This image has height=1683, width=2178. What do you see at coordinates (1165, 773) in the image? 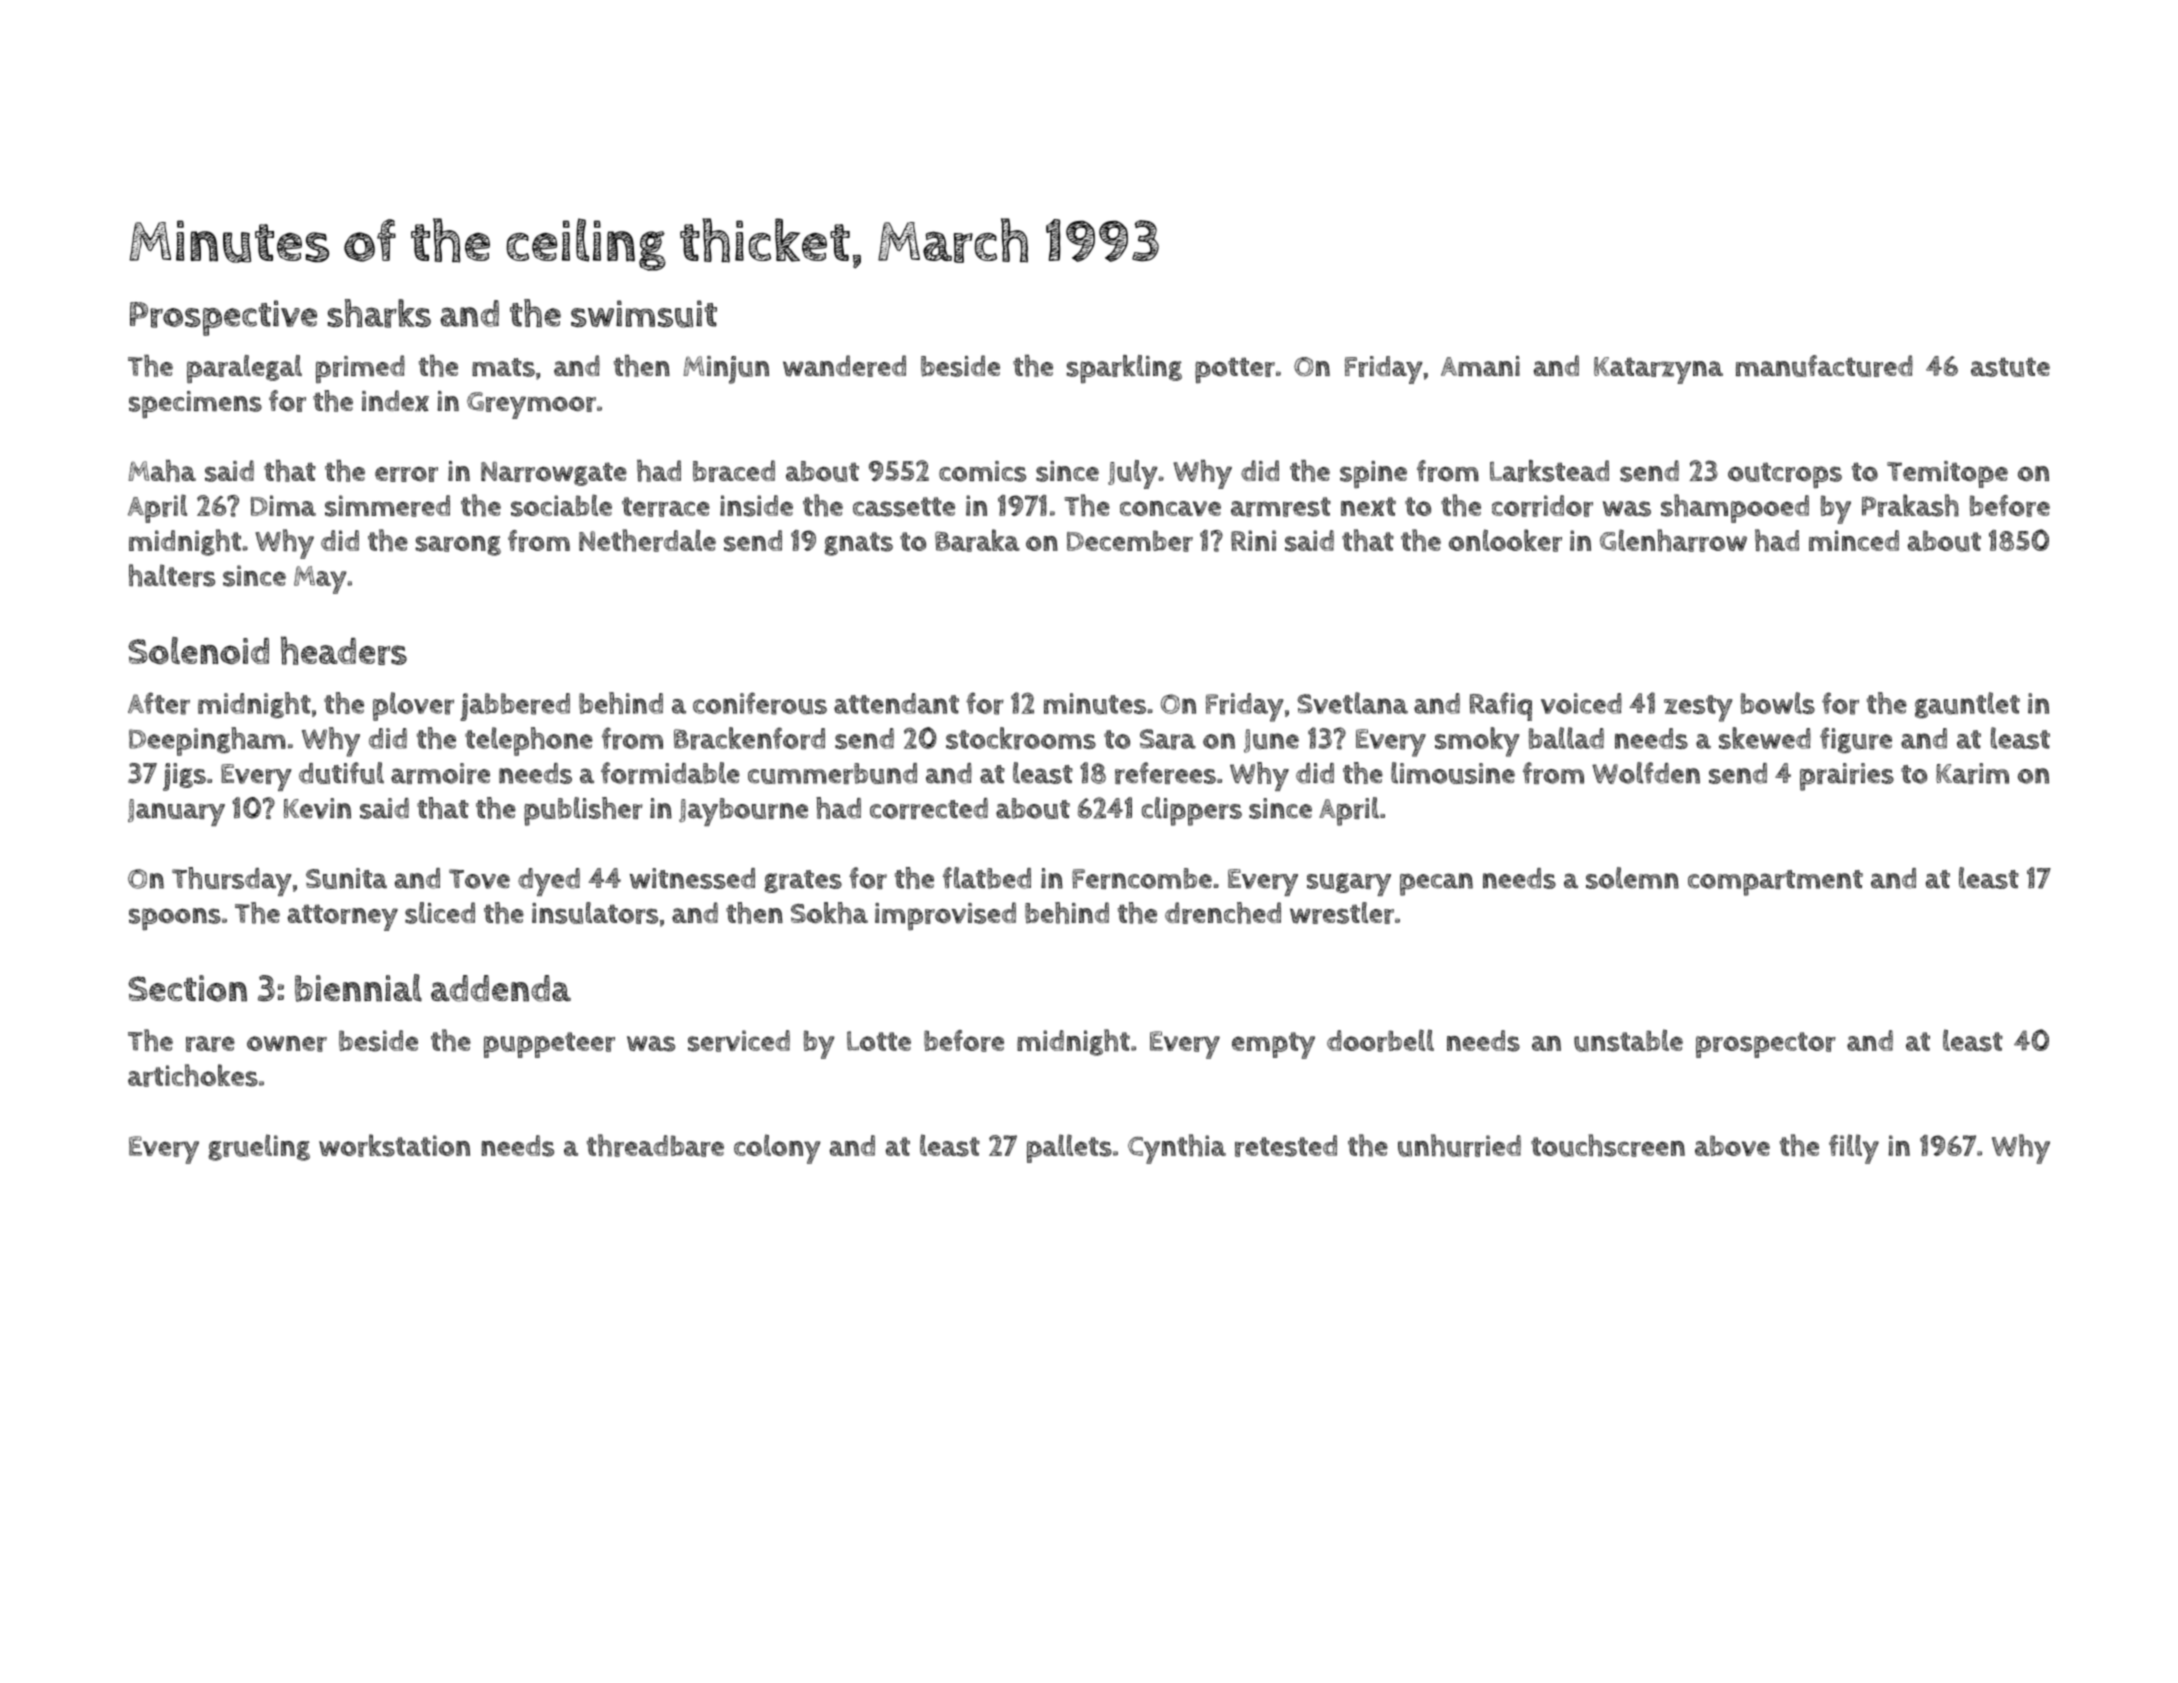
I see `referees` at bounding box center [1165, 773].
